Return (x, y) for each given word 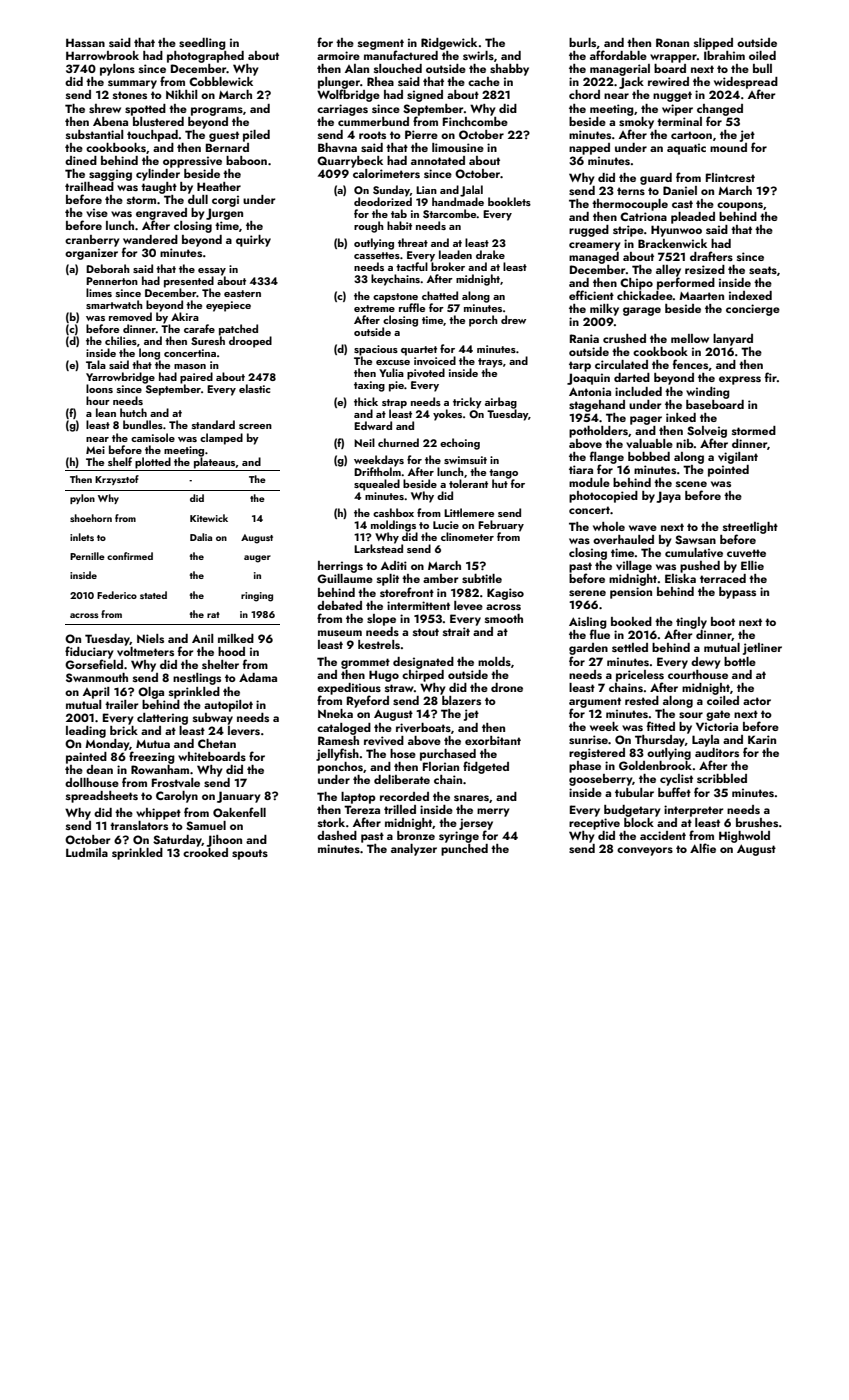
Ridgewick (449, 44)
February (501, 526)
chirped (423, 676)
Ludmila (87, 852)
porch (483, 321)
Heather (219, 186)
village (634, 567)
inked (681, 417)
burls (582, 42)
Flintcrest (730, 177)
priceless (640, 676)
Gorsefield (94, 664)
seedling (202, 44)
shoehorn (91, 518)
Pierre (421, 134)
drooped (250, 342)
